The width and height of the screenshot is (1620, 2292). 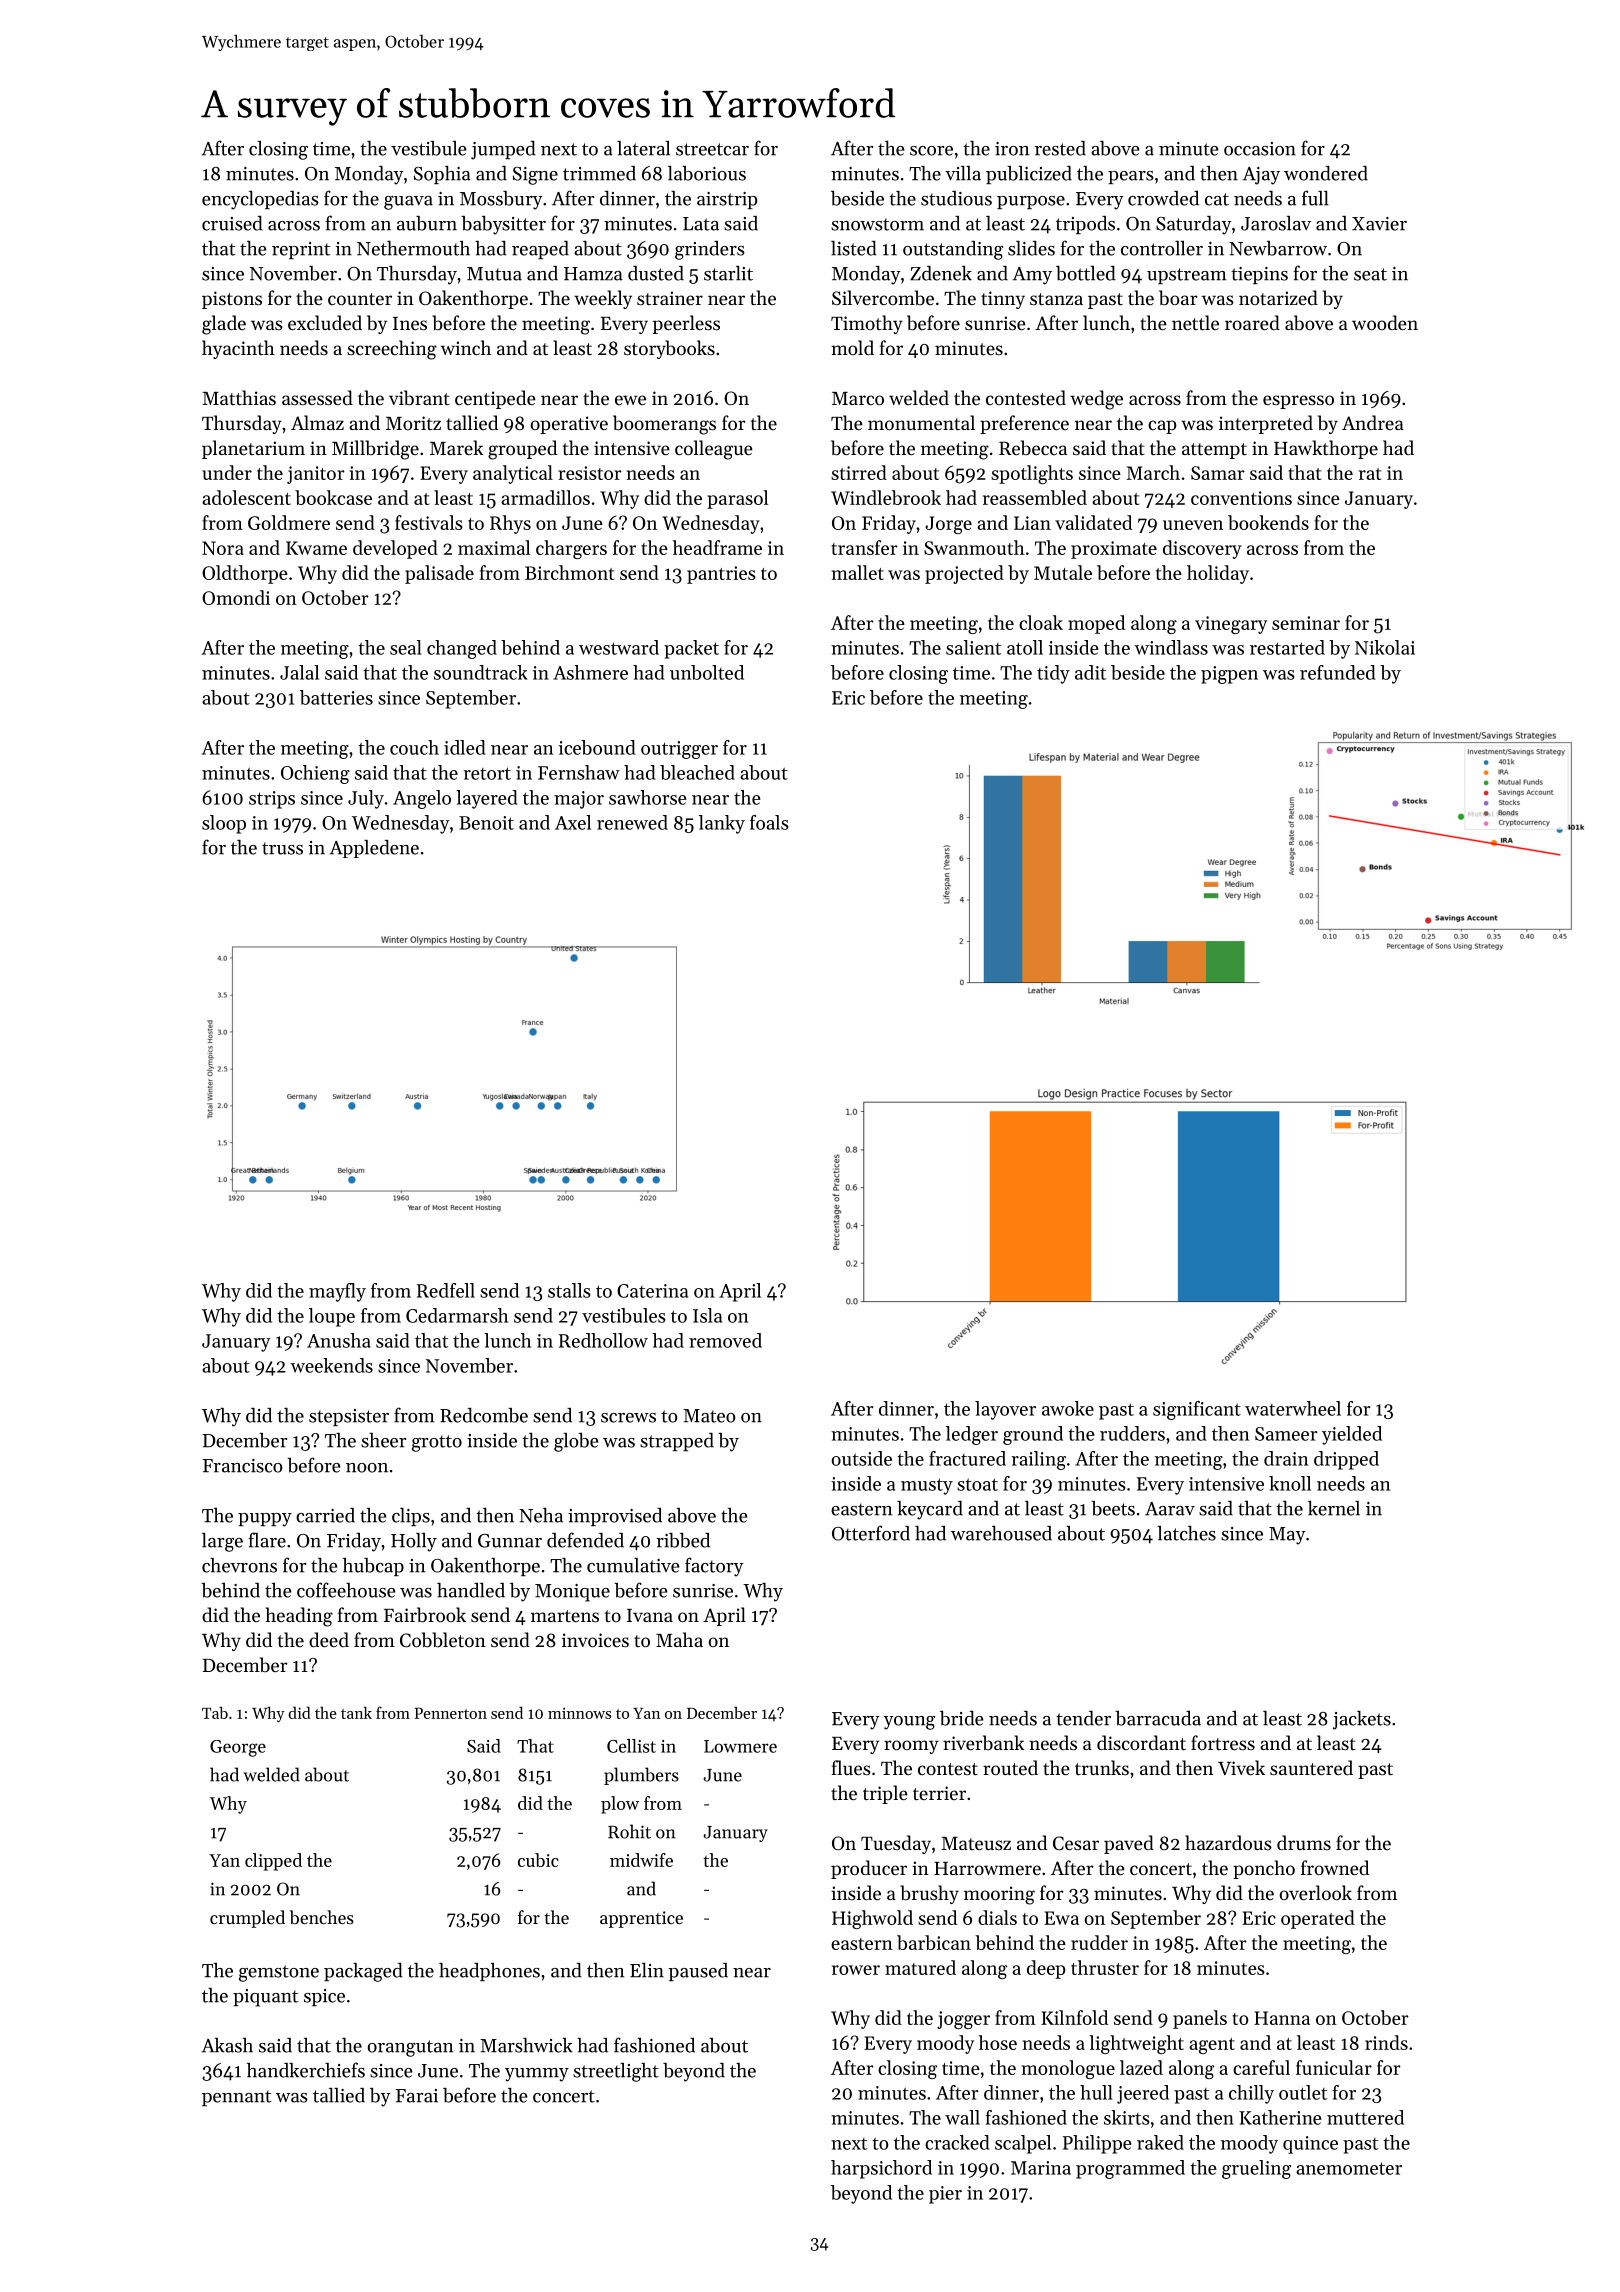 What do you see at coordinates (317, 397) in the screenshot?
I see `assessed` at bounding box center [317, 397].
